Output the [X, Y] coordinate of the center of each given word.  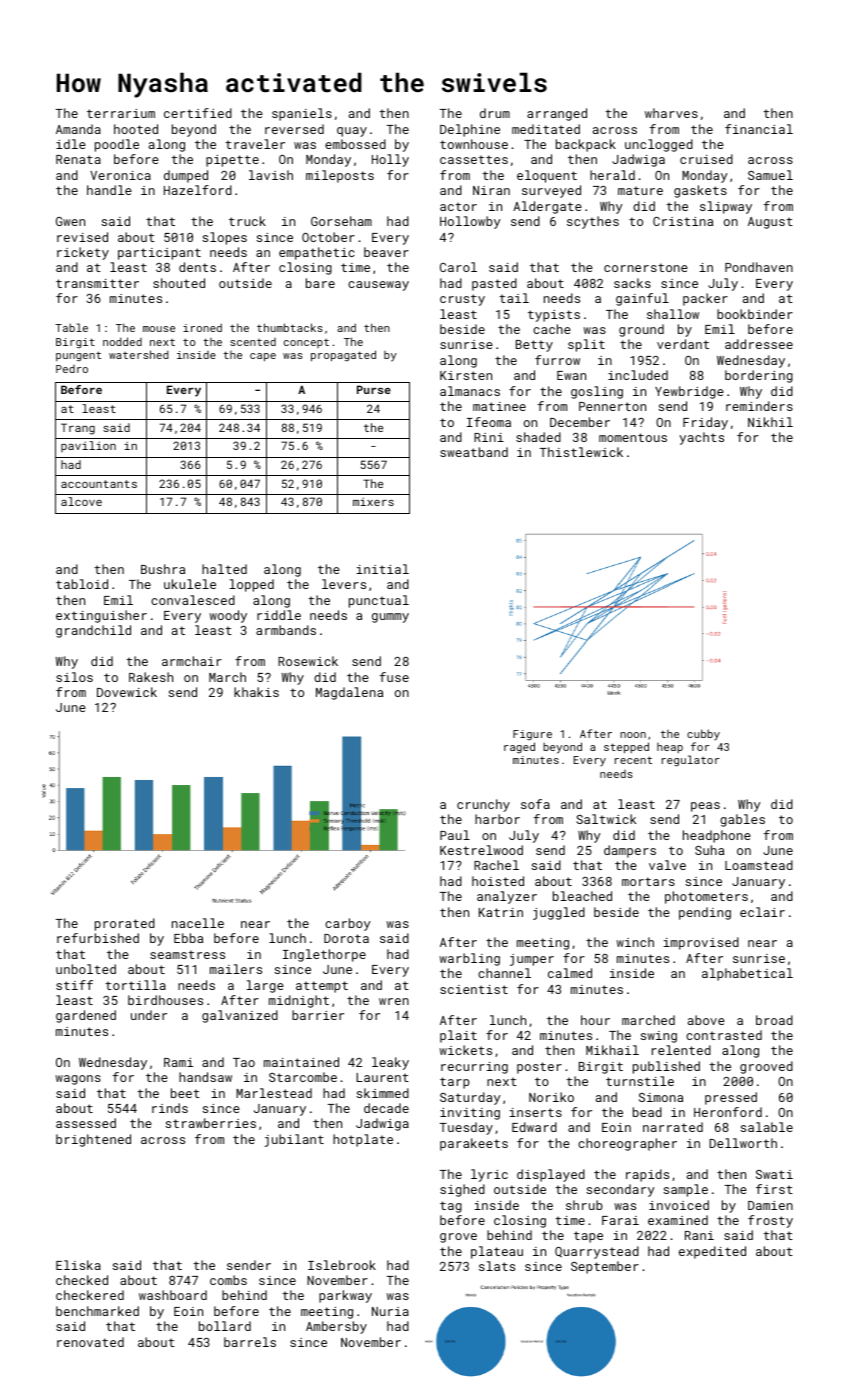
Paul [455, 835]
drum [495, 113]
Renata [78, 159]
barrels [250, 1342]
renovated [90, 1342]
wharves [671, 113]
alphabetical [747, 974]
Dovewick [127, 692]
